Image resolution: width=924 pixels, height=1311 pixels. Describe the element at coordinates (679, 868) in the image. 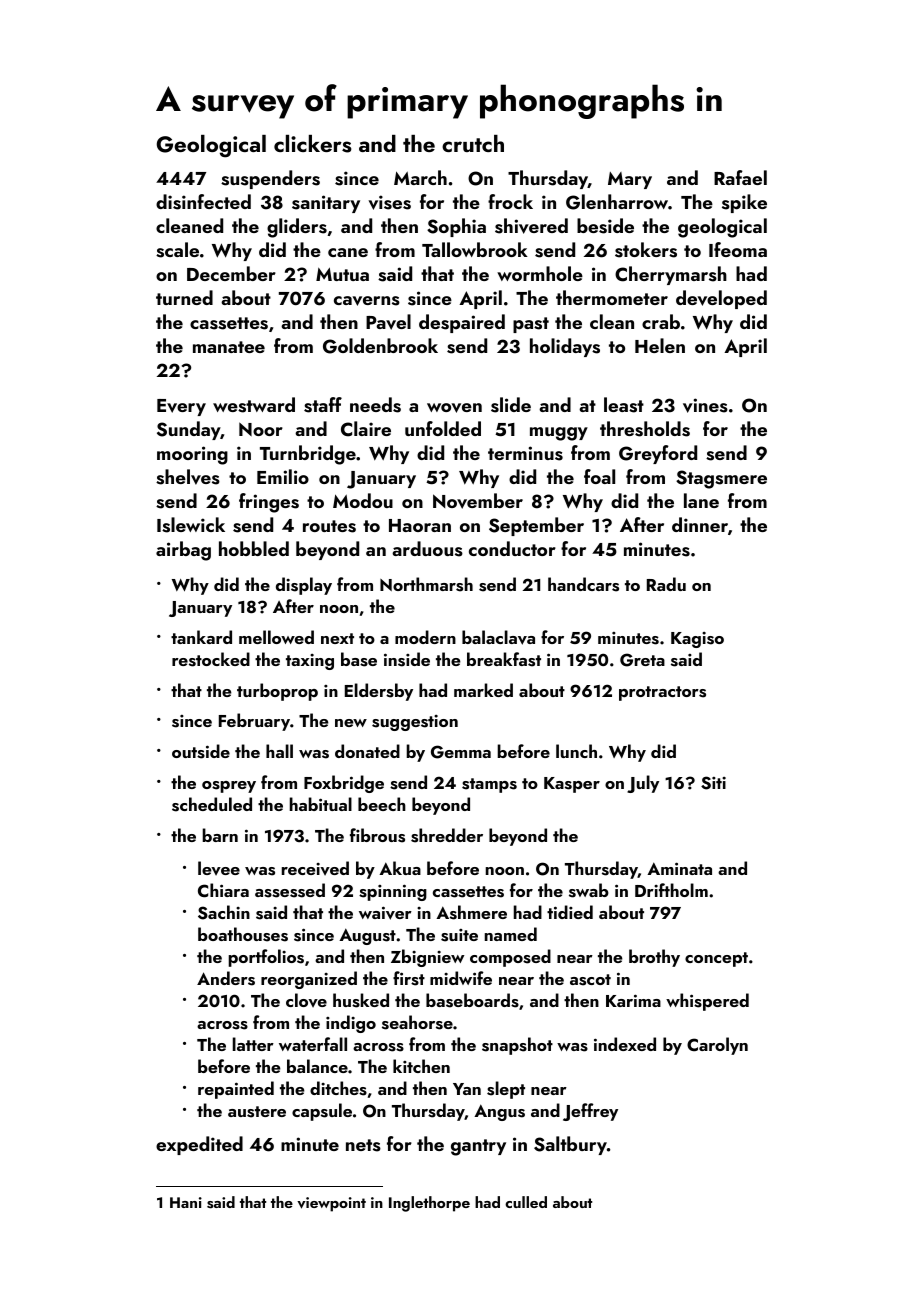

I see `Aminata` at that location.
